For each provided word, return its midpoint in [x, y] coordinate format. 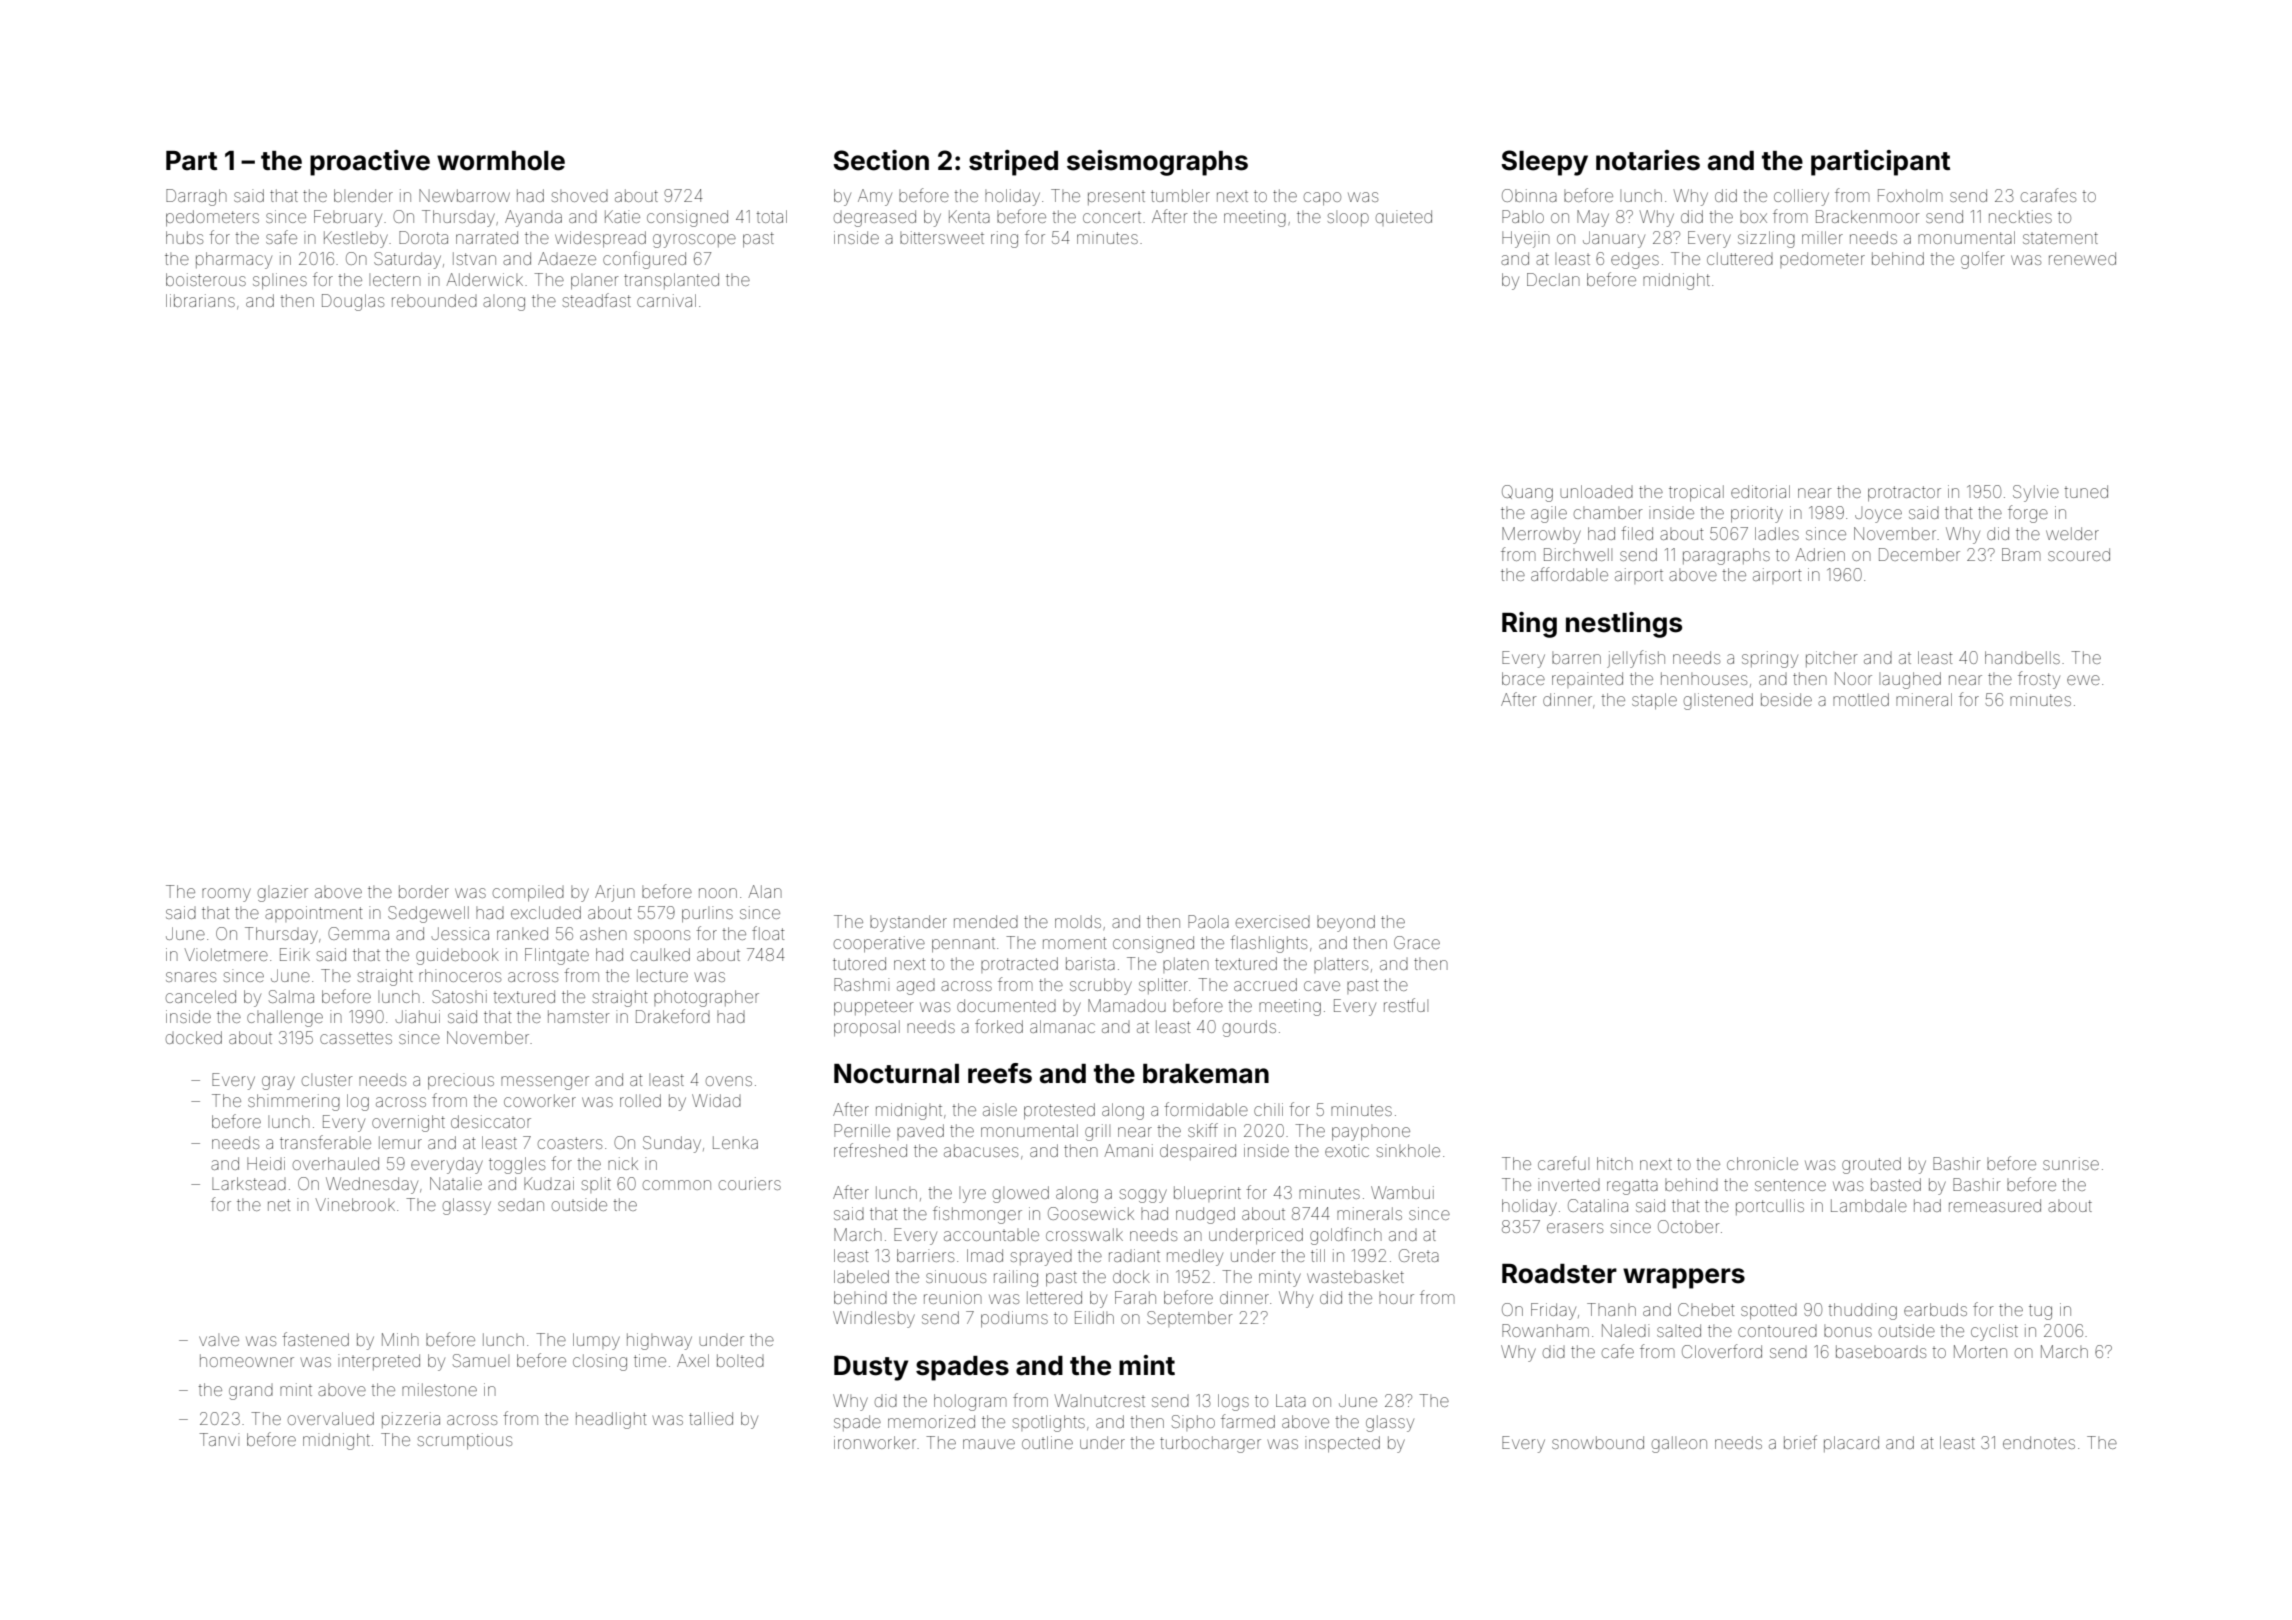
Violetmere [226, 954]
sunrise [2071, 1163]
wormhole [501, 161]
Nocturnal [896, 1074]
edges [1635, 260]
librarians [200, 300]
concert [1112, 218]
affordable [1569, 574]
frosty [2039, 680]
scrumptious [465, 1441]
